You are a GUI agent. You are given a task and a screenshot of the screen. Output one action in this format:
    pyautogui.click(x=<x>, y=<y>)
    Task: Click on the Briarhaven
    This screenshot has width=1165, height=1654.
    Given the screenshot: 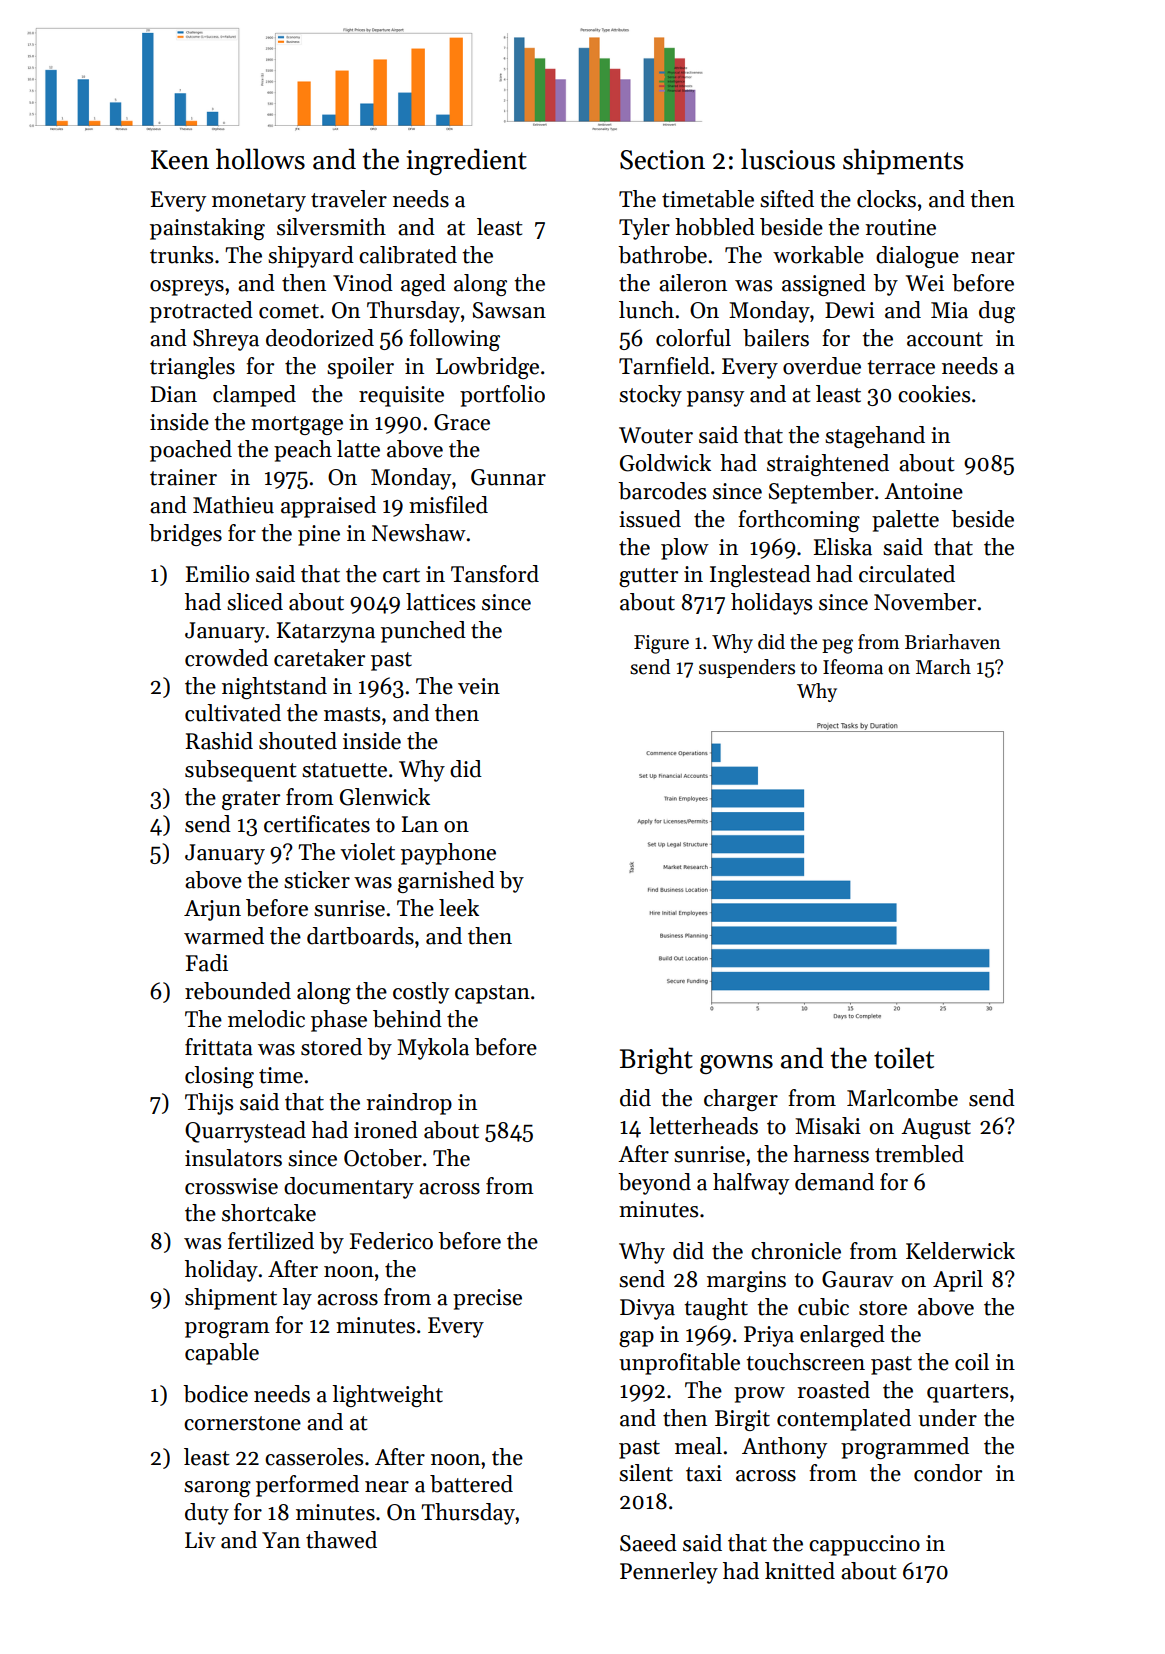 What is the action you would take?
    pyautogui.click(x=952, y=642)
